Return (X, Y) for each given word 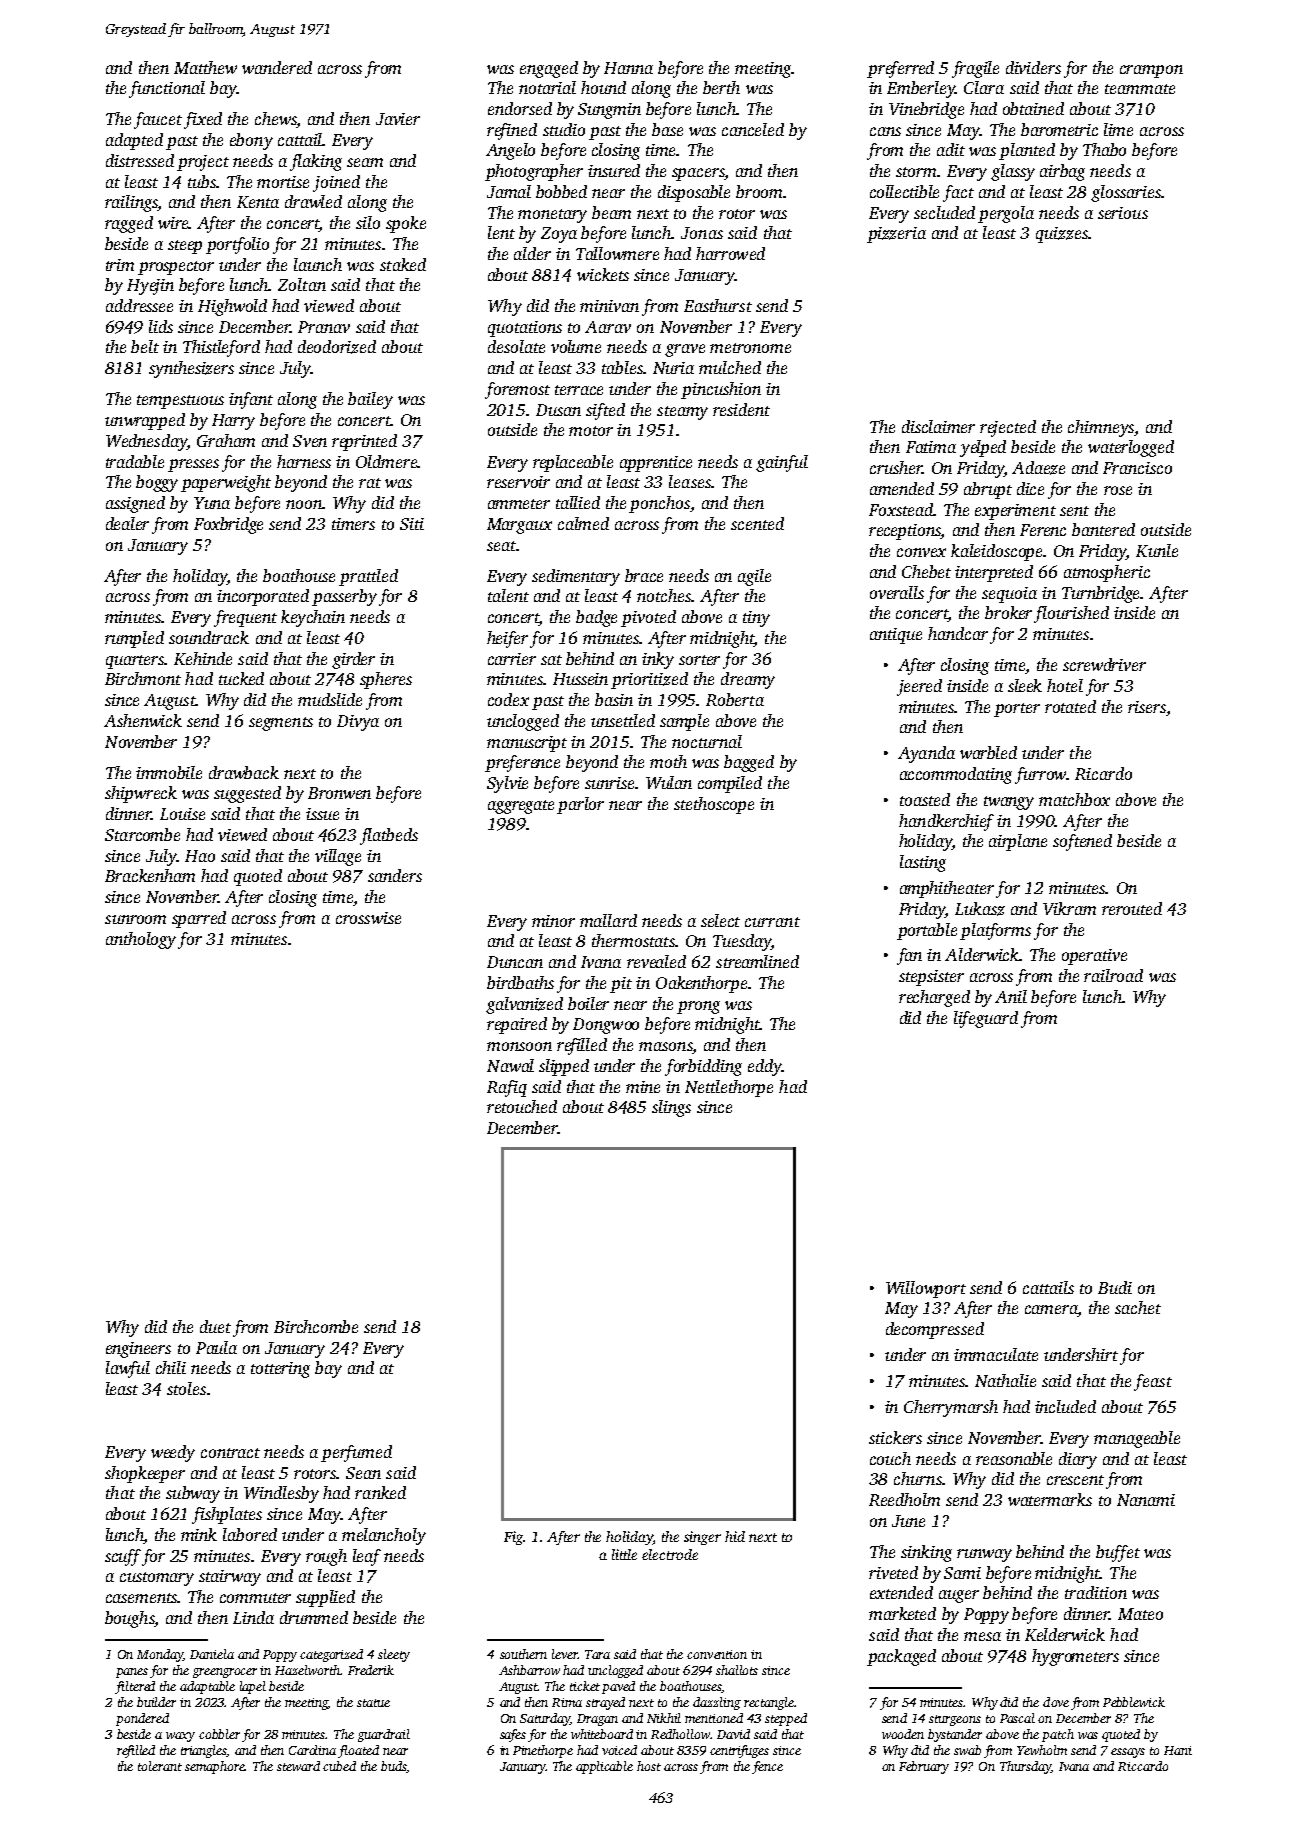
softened (1082, 842)
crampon (1151, 71)
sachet (1138, 1307)
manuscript (527, 744)
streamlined (757, 961)
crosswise (368, 918)
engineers (138, 1350)
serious (1123, 213)
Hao (200, 856)
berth (721, 87)
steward (298, 1766)
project (203, 163)
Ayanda (926, 754)
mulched (730, 367)
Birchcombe (316, 1326)
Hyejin (150, 287)
